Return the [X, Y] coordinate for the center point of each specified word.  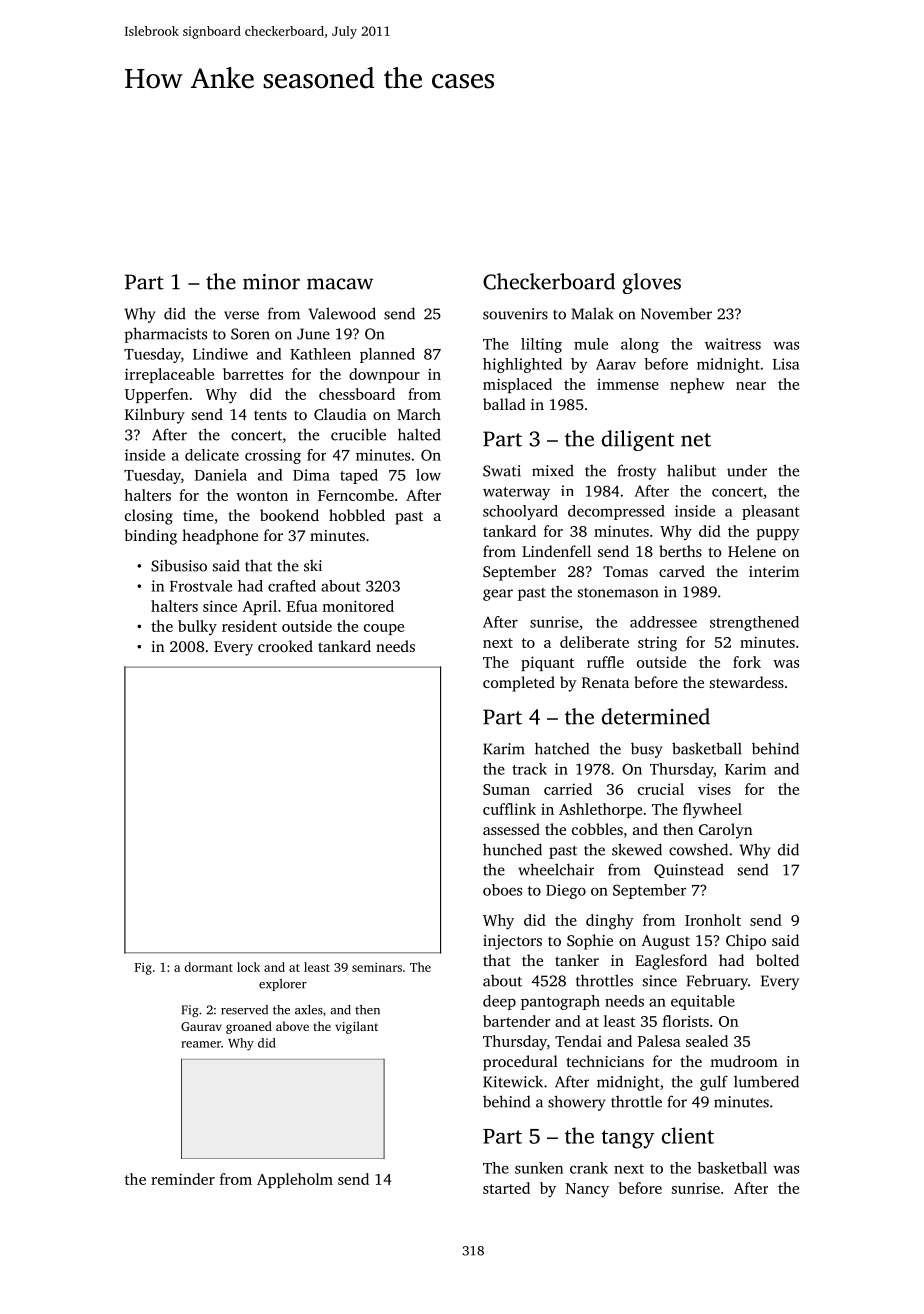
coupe [384, 629]
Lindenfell [556, 551]
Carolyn [725, 831]
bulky [197, 628]
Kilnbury [155, 416]
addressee [663, 622]
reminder [183, 1179]
